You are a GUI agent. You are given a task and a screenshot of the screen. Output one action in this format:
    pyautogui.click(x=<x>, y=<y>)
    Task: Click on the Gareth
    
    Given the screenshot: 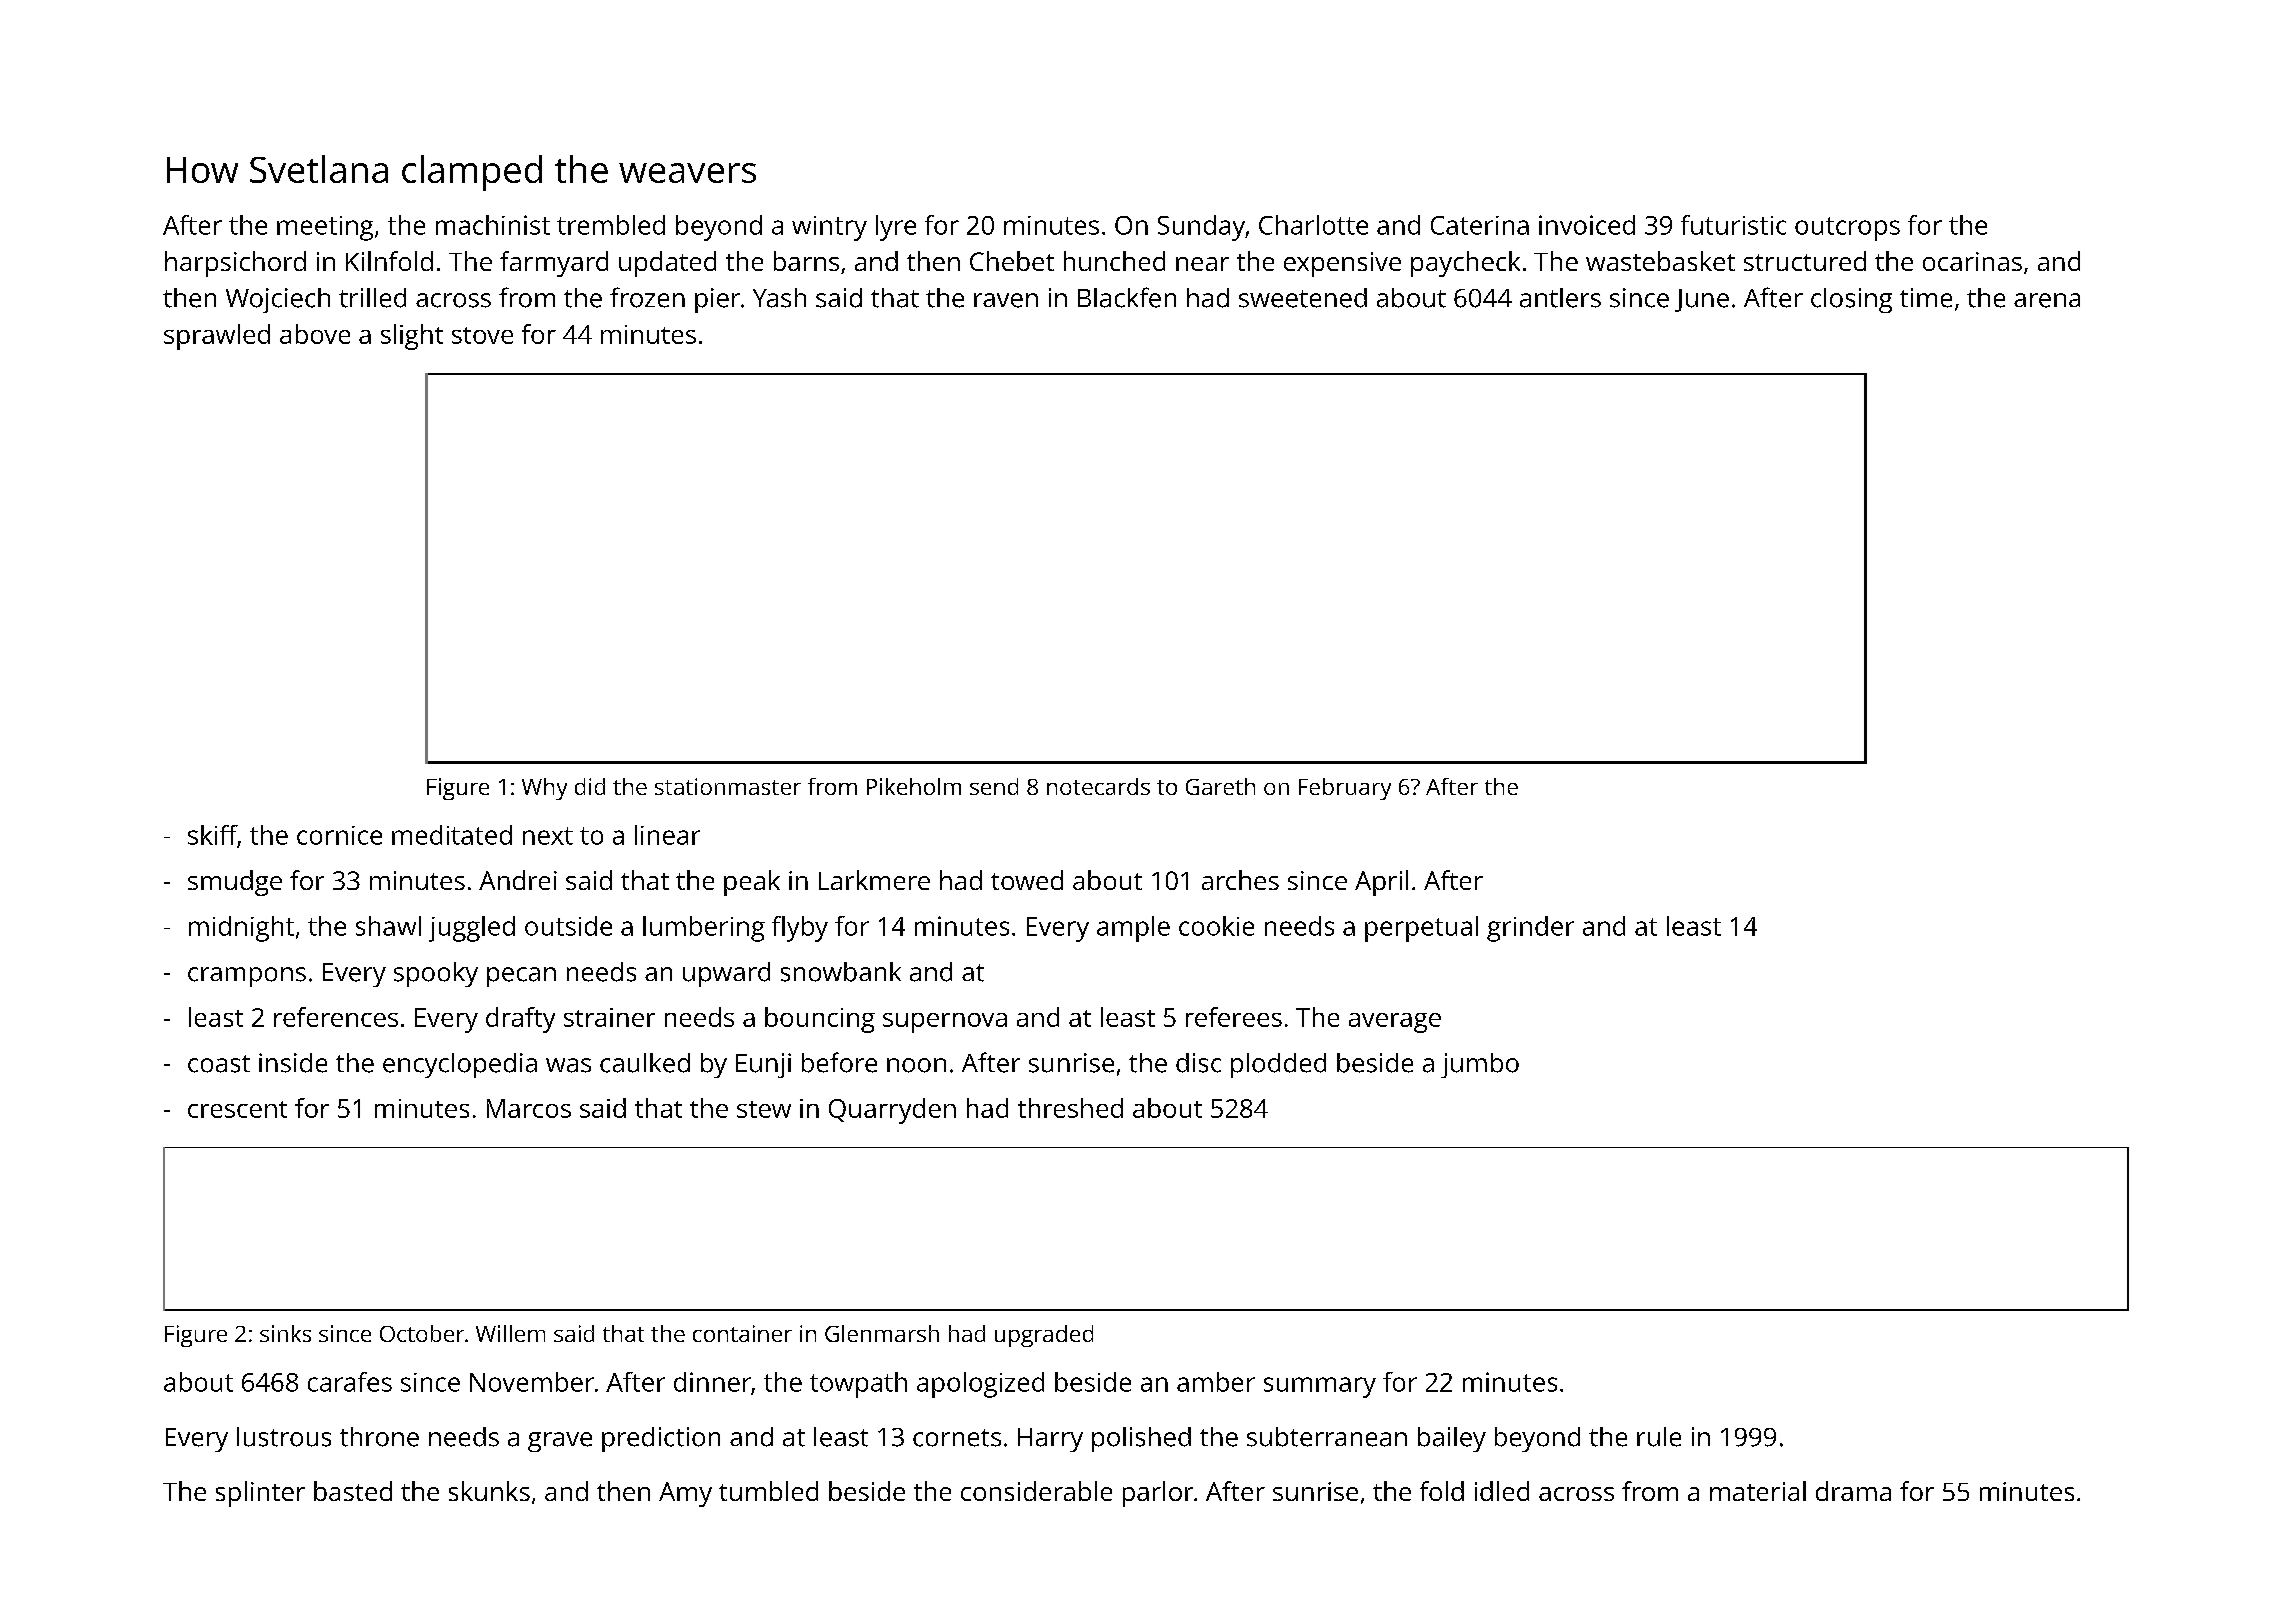 What is the action you would take?
    pyautogui.click(x=1220, y=786)
